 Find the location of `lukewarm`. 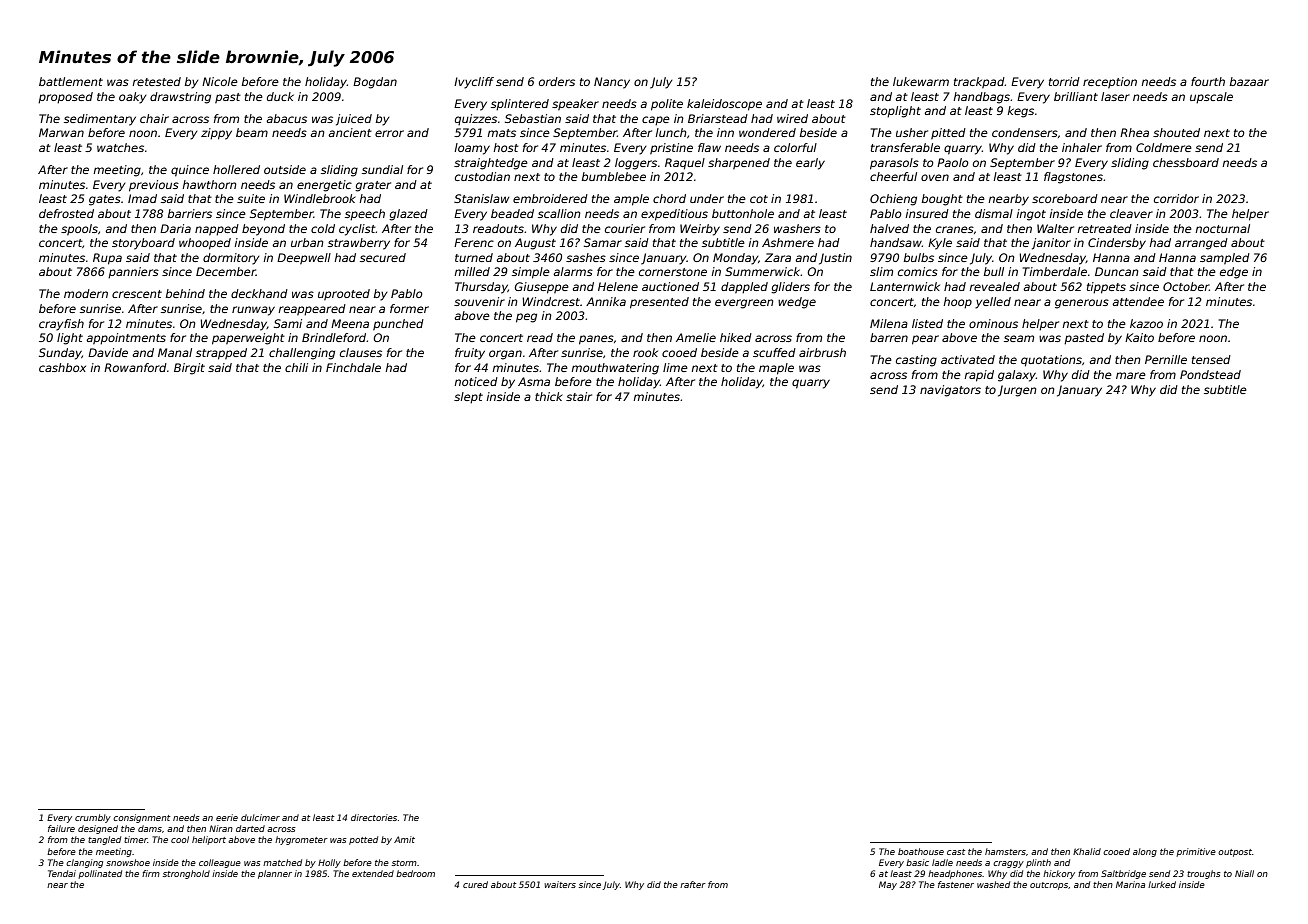

lukewarm is located at coordinates (921, 81).
